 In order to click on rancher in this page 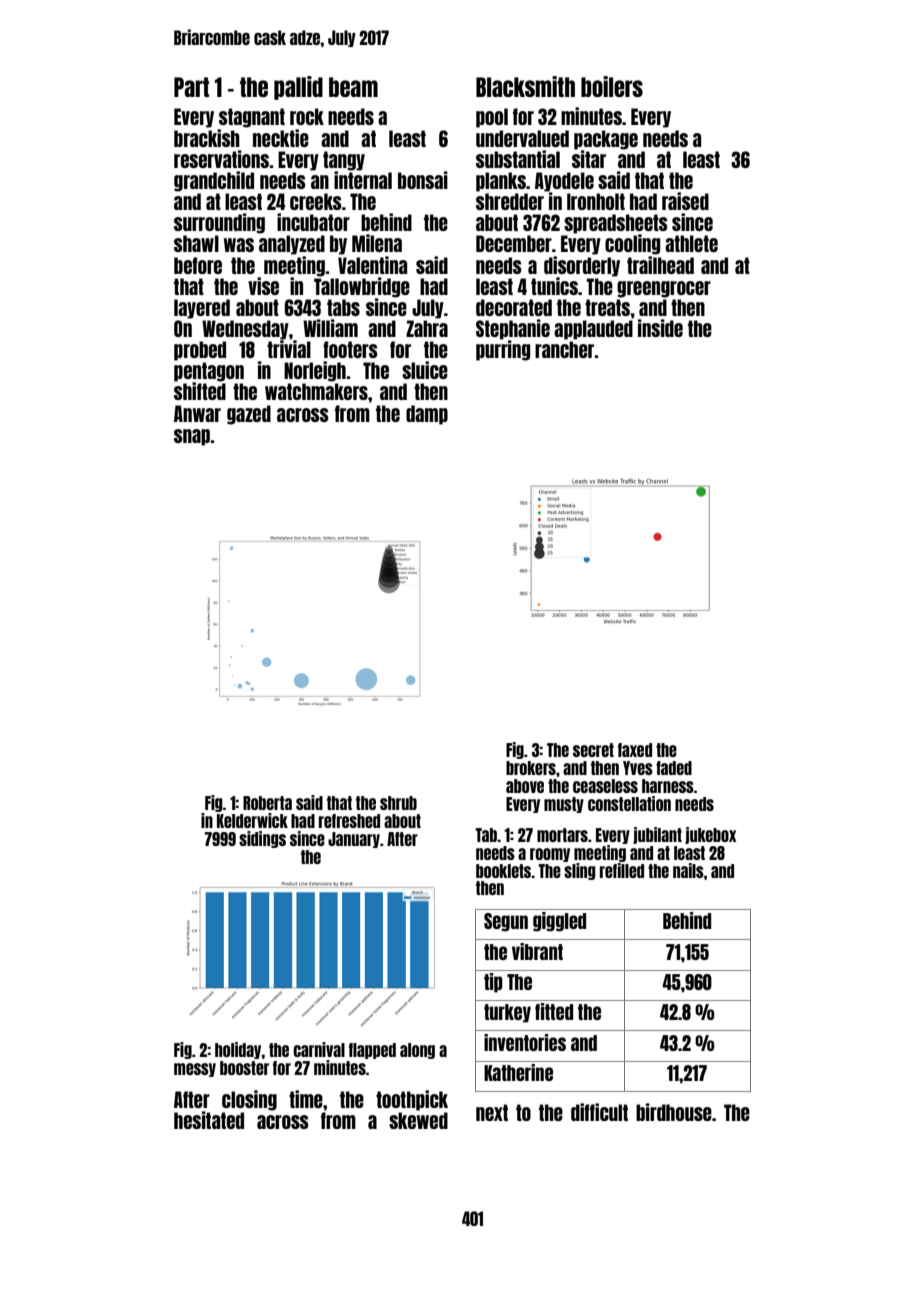, I will do `click(565, 349)`.
